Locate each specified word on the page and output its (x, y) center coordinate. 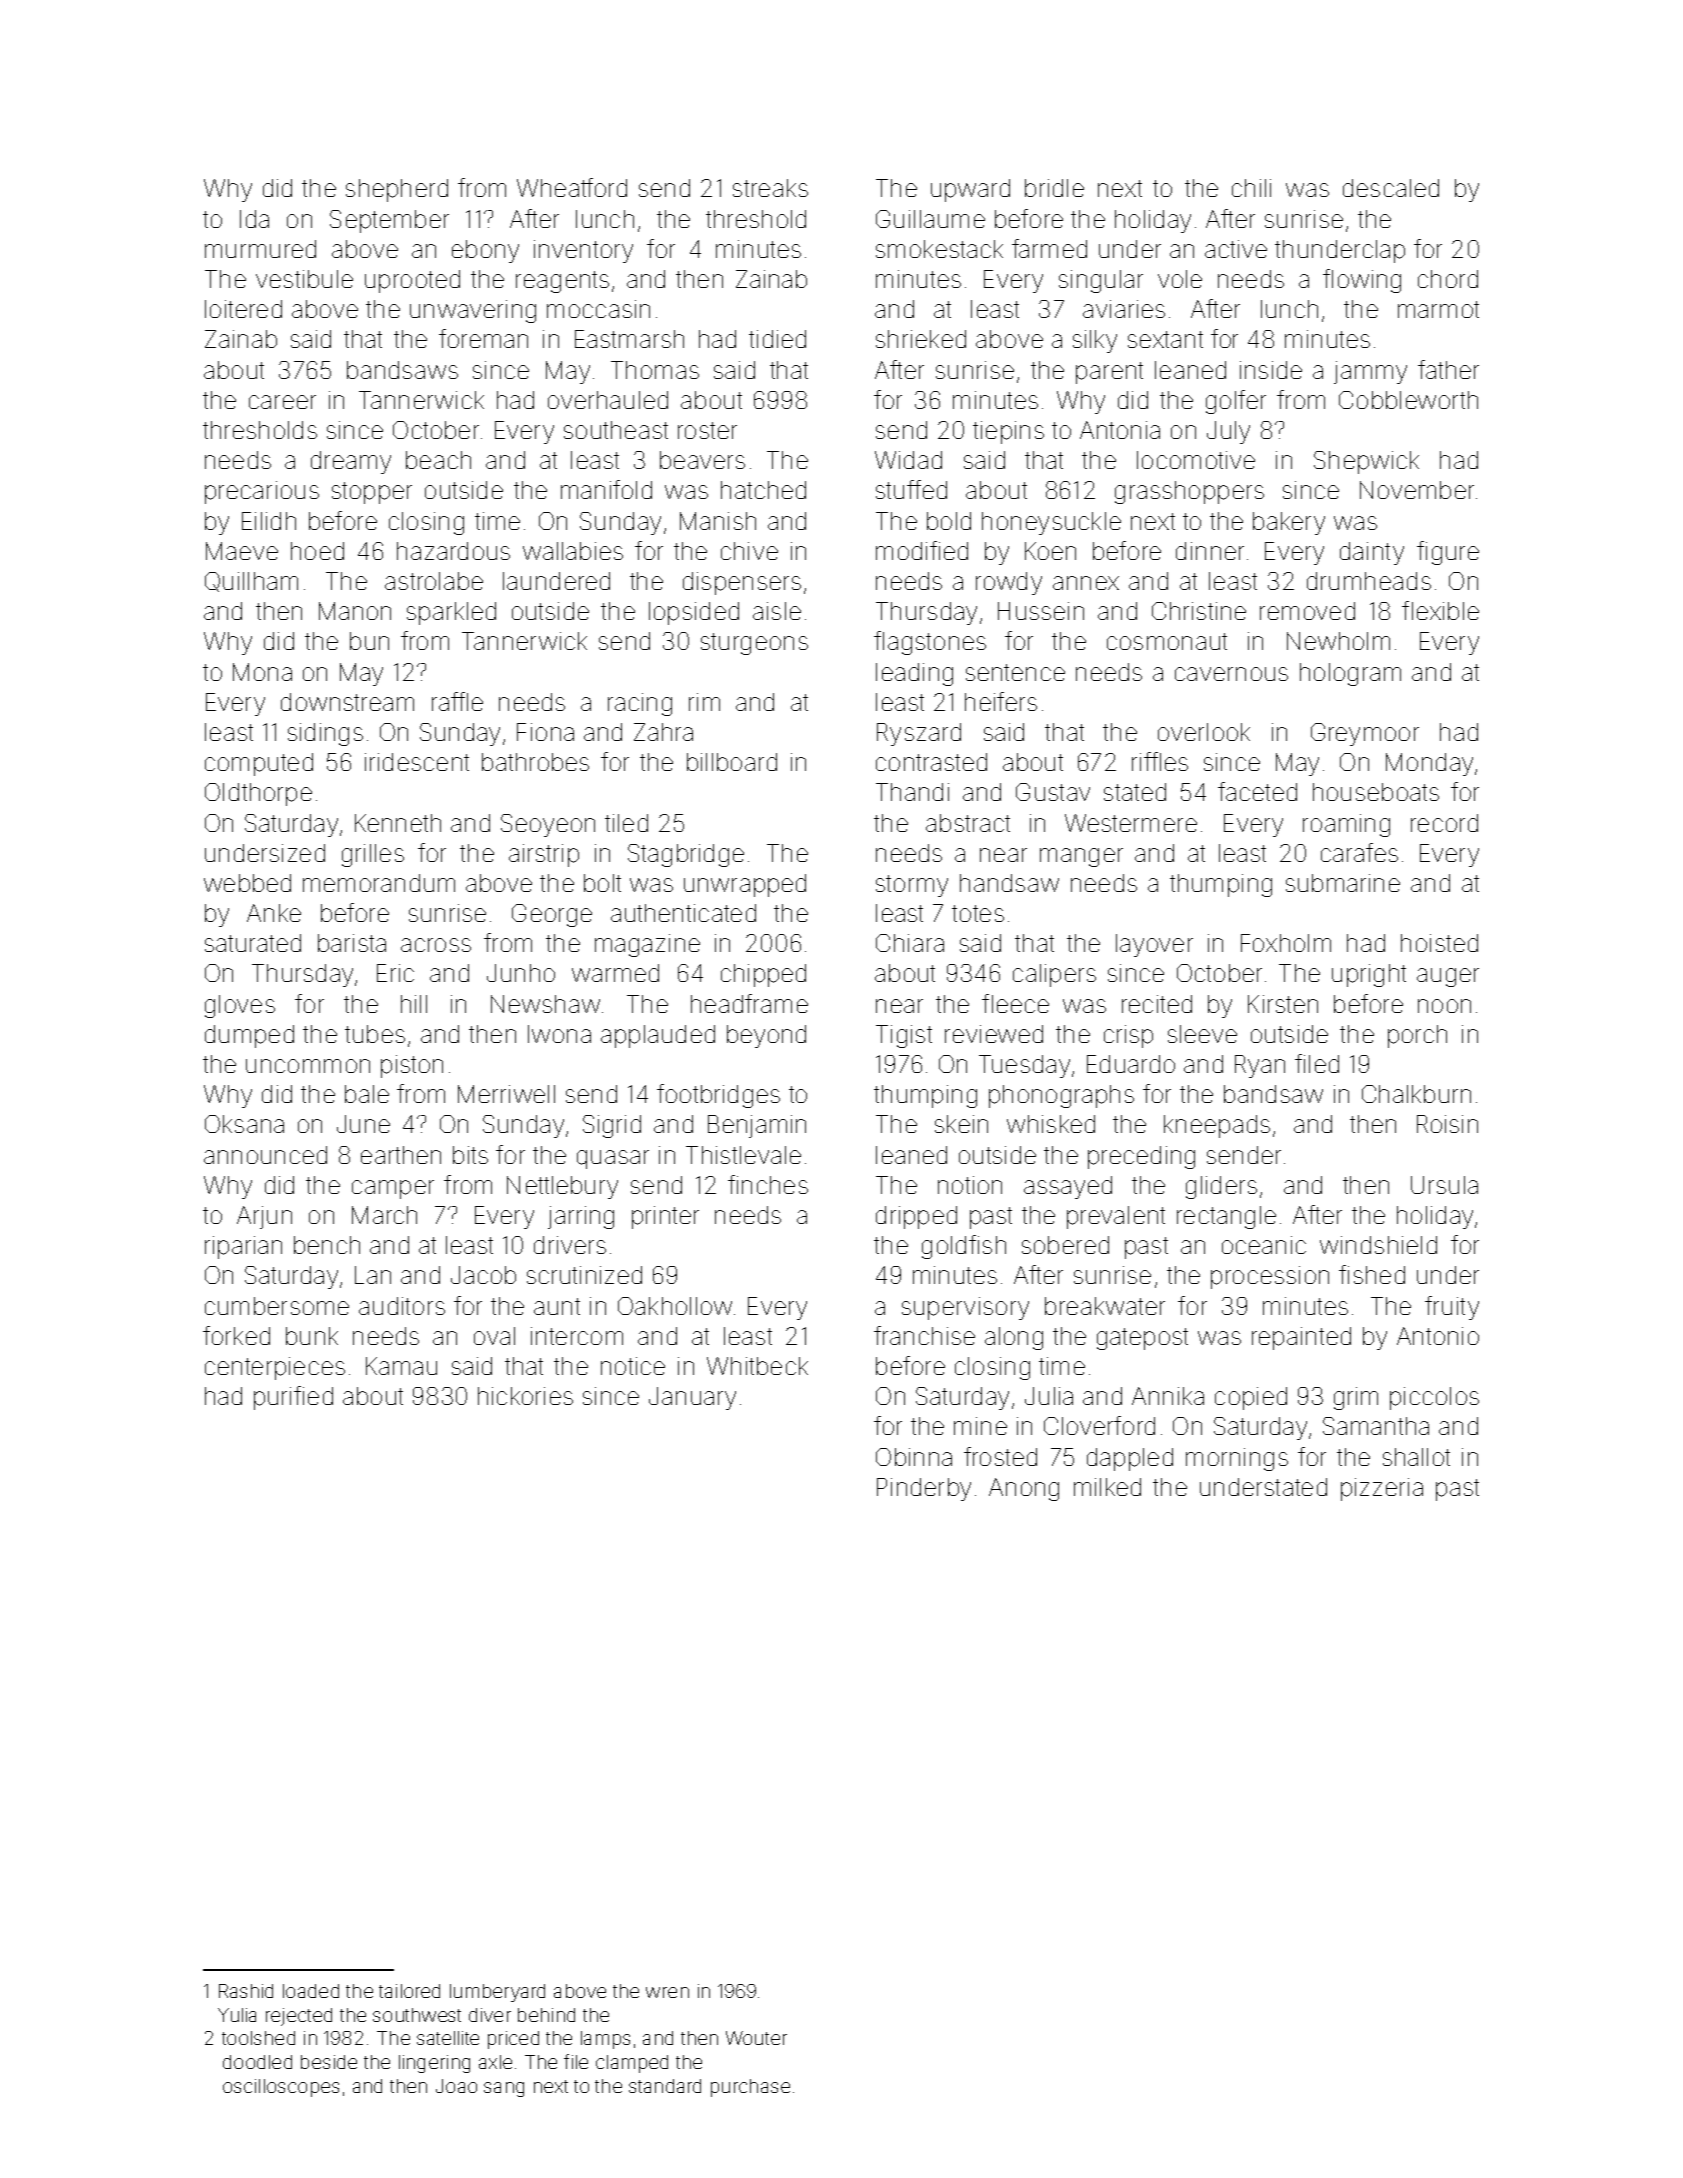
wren (667, 1992)
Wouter (756, 2038)
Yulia (237, 2015)
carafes (1359, 852)
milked (1107, 1487)
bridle (1054, 188)
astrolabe (434, 581)
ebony (485, 251)
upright (1369, 975)
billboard (732, 762)
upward (970, 190)
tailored (409, 1991)
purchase (750, 2088)
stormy (912, 886)
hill (414, 1004)
